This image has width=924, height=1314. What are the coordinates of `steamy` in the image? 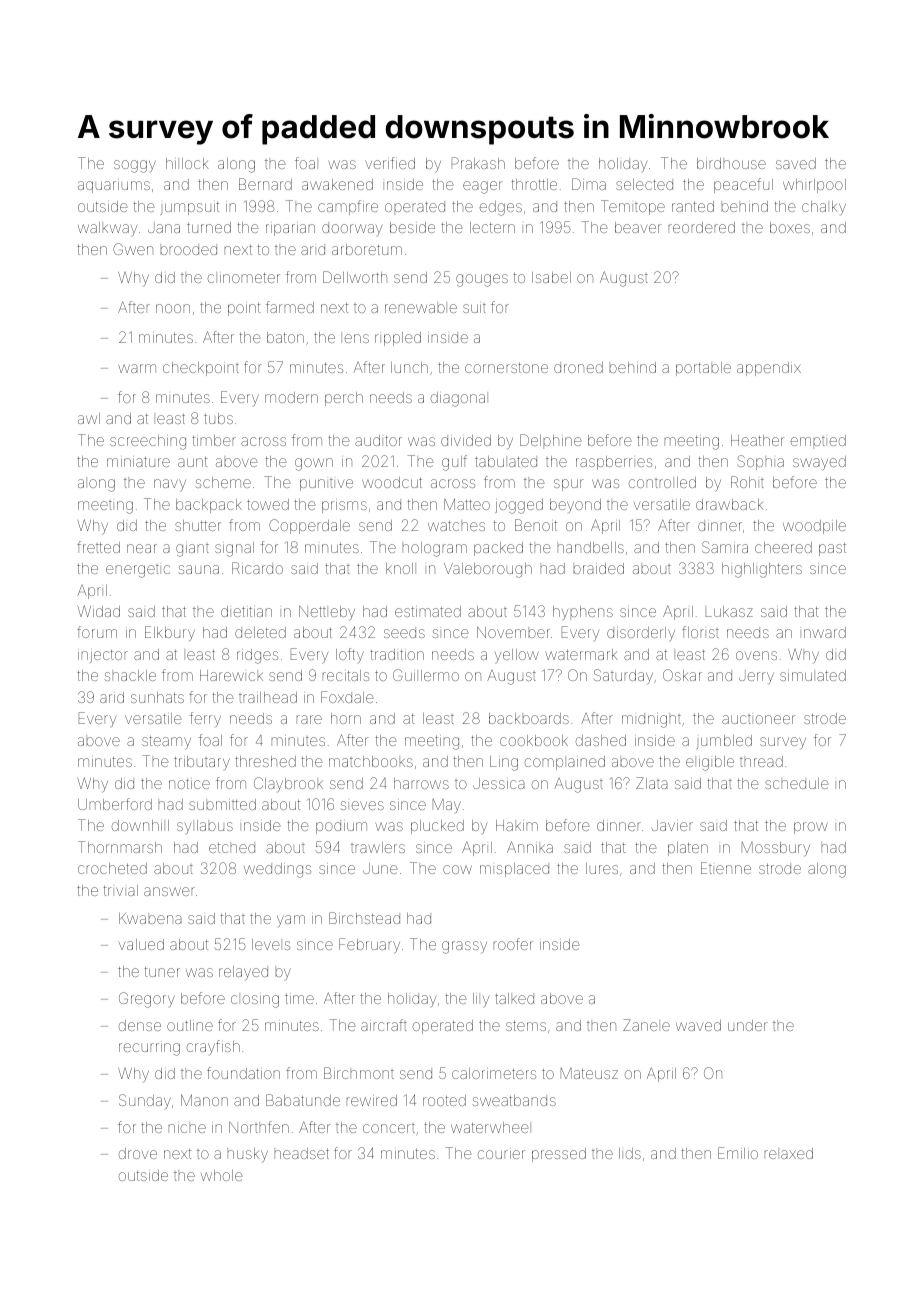 It's located at (166, 743).
